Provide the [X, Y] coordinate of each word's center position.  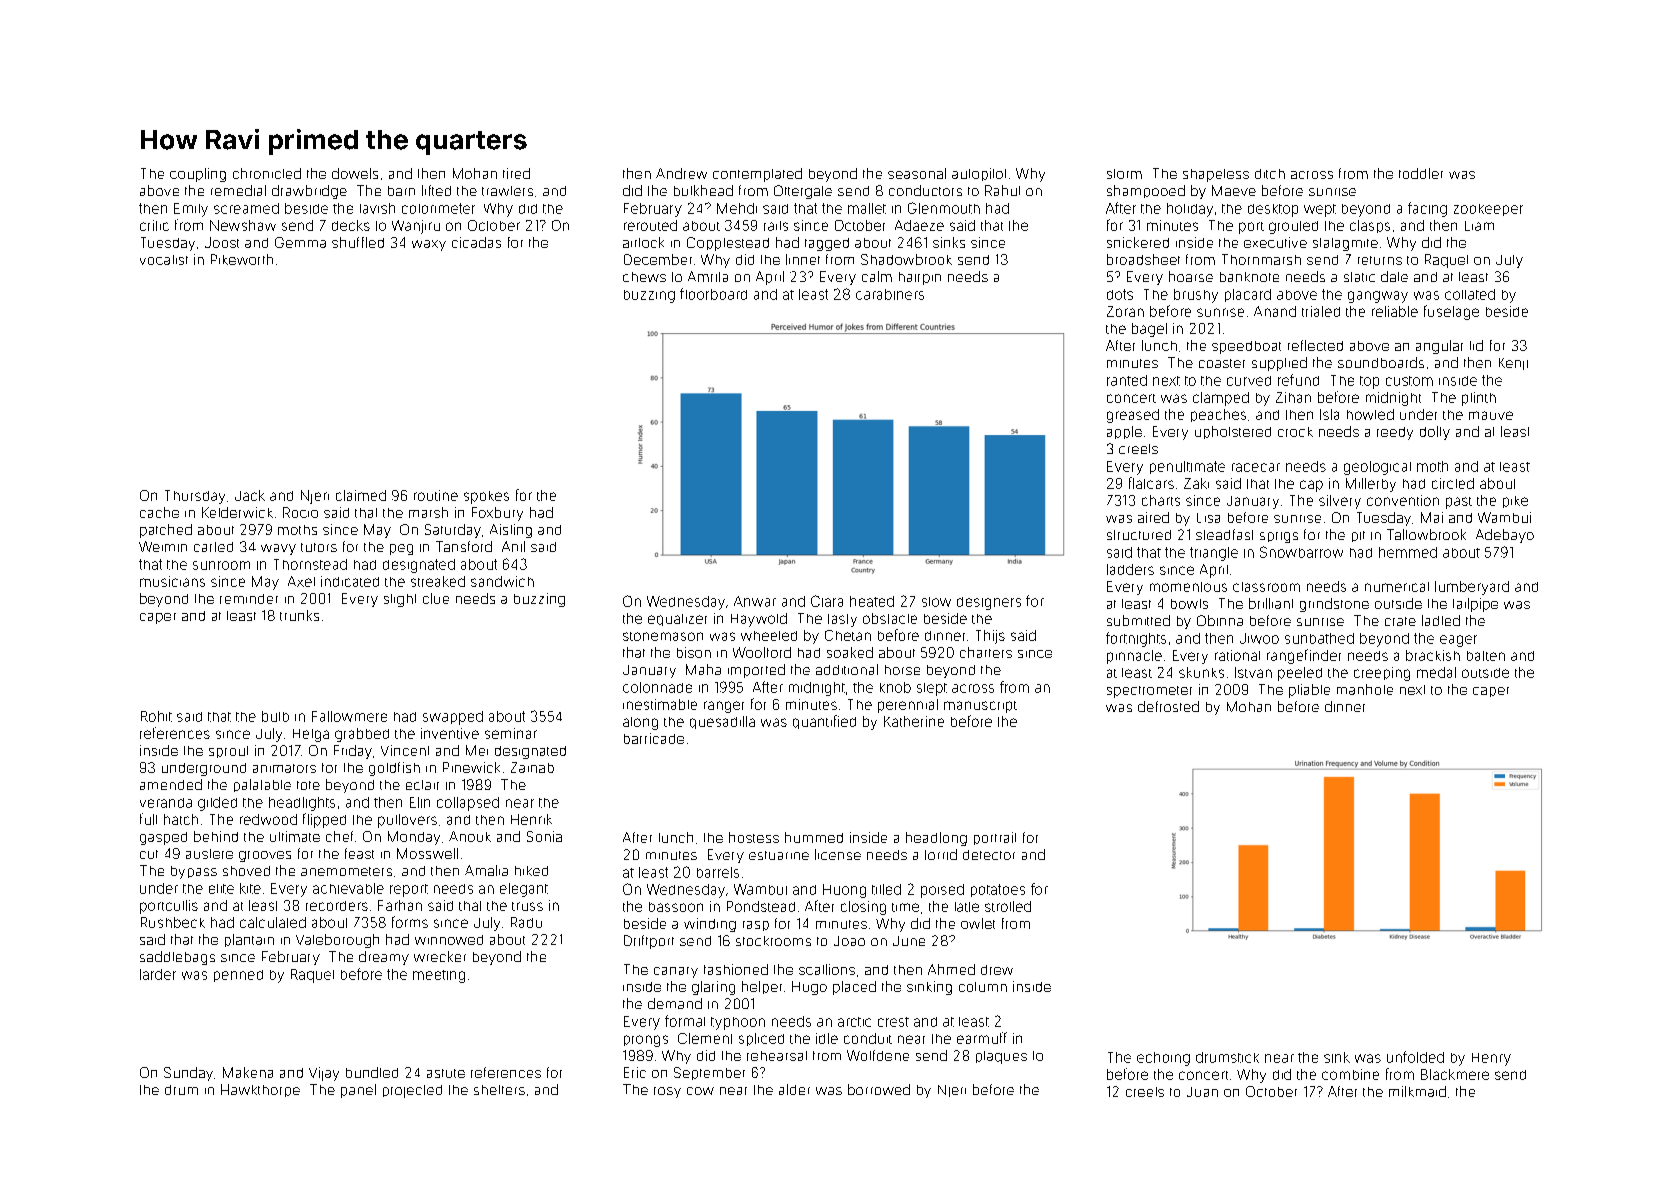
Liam [1479, 226]
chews [644, 277]
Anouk [470, 836]
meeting [439, 976]
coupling [198, 175]
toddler [1421, 173]
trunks [299, 615]
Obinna [1220, 620]
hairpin [920, 278]
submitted [1138, 620]
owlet [978, 923]
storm [1124, 174]
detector [989, 855]
